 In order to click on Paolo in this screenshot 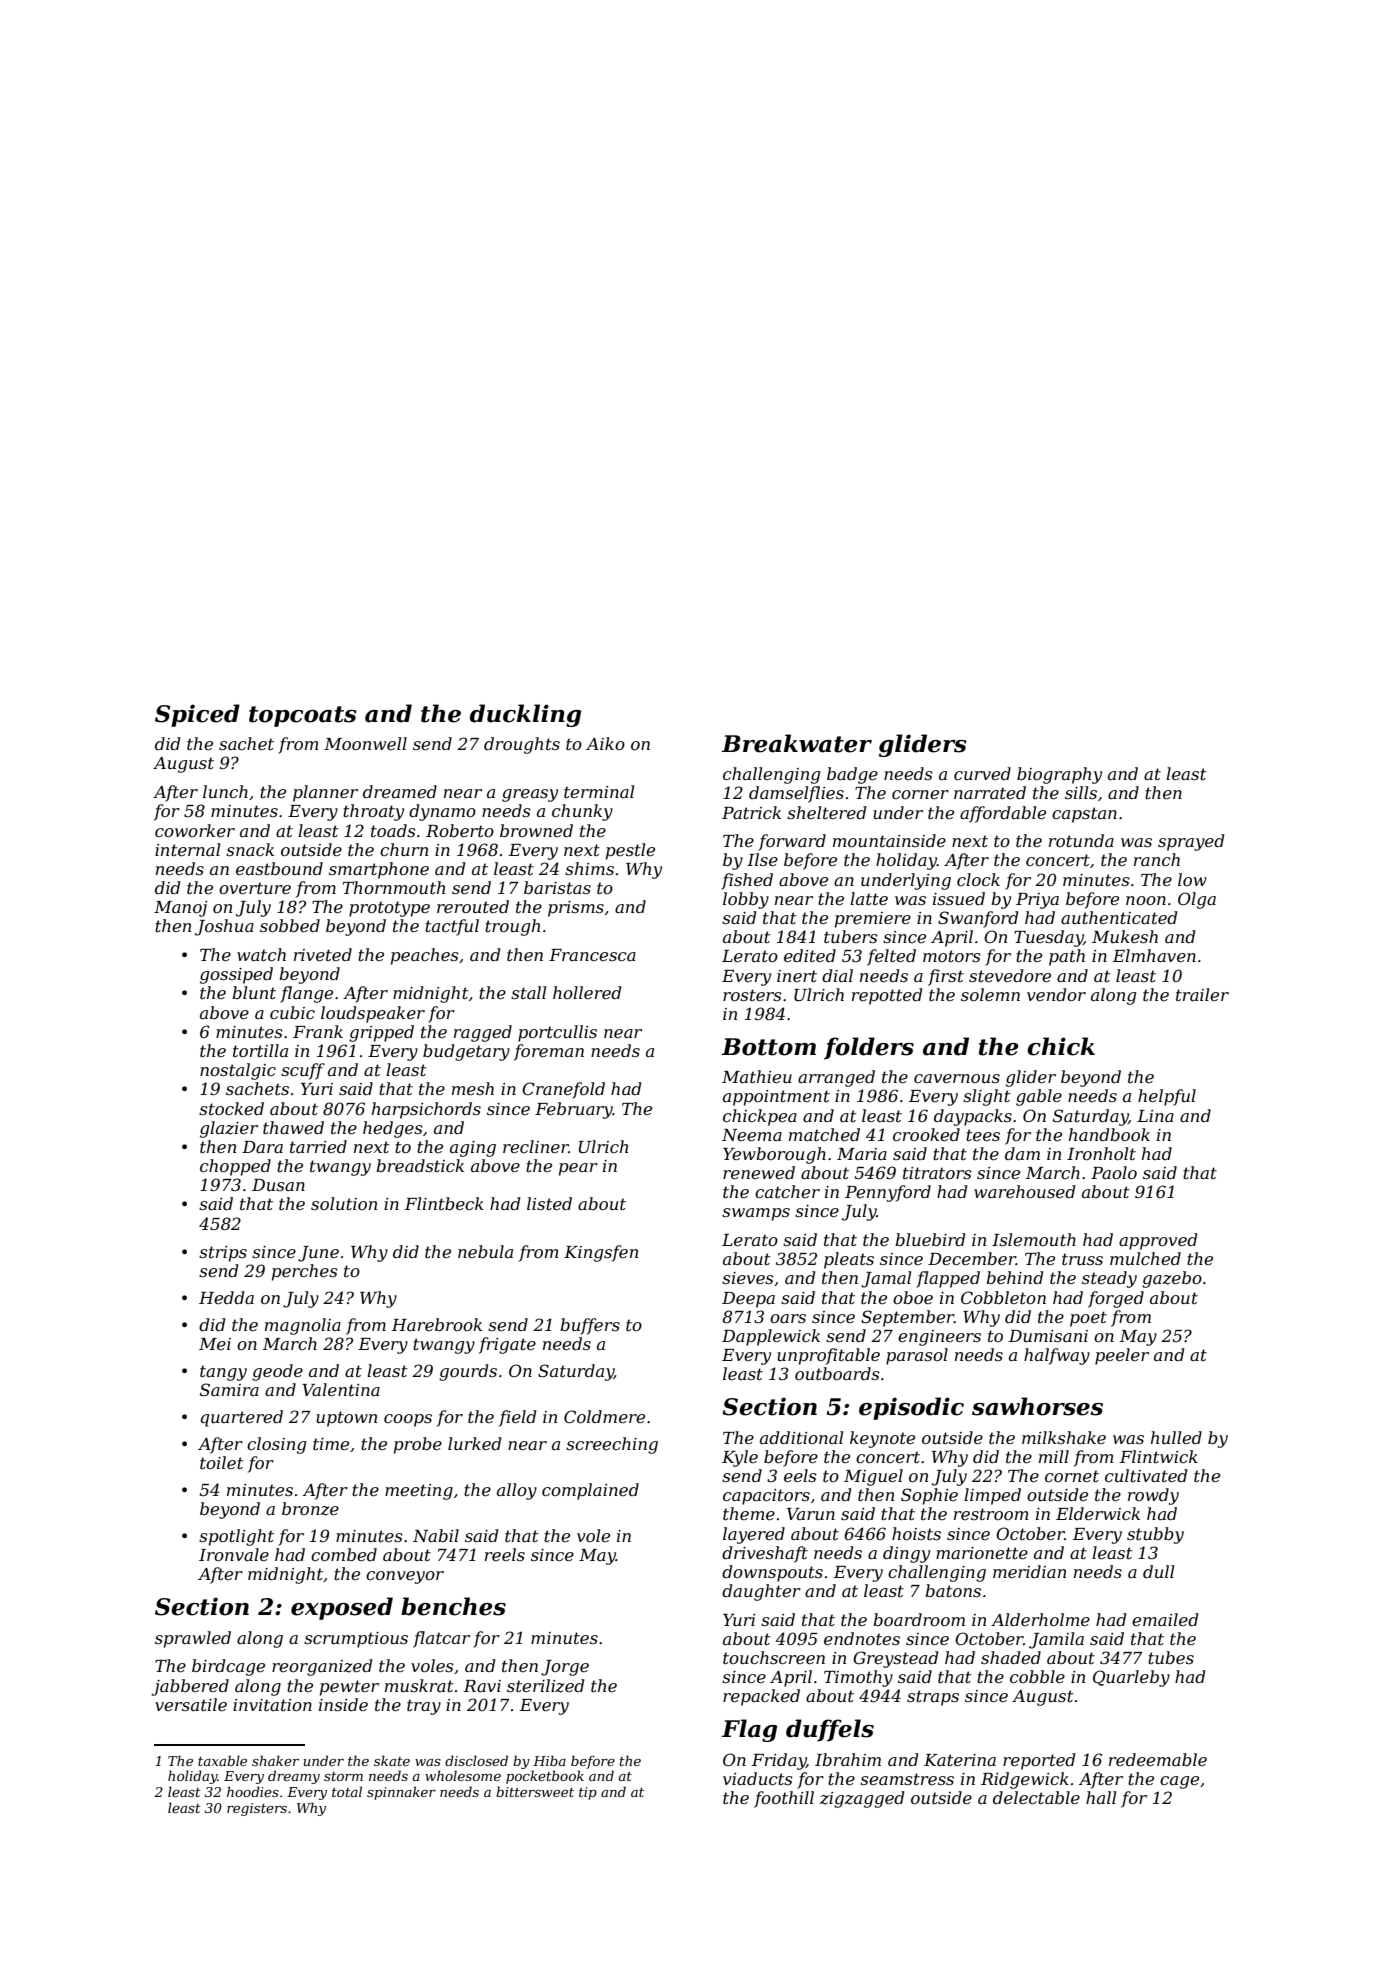, I will do `click(1114, 1172)`.
